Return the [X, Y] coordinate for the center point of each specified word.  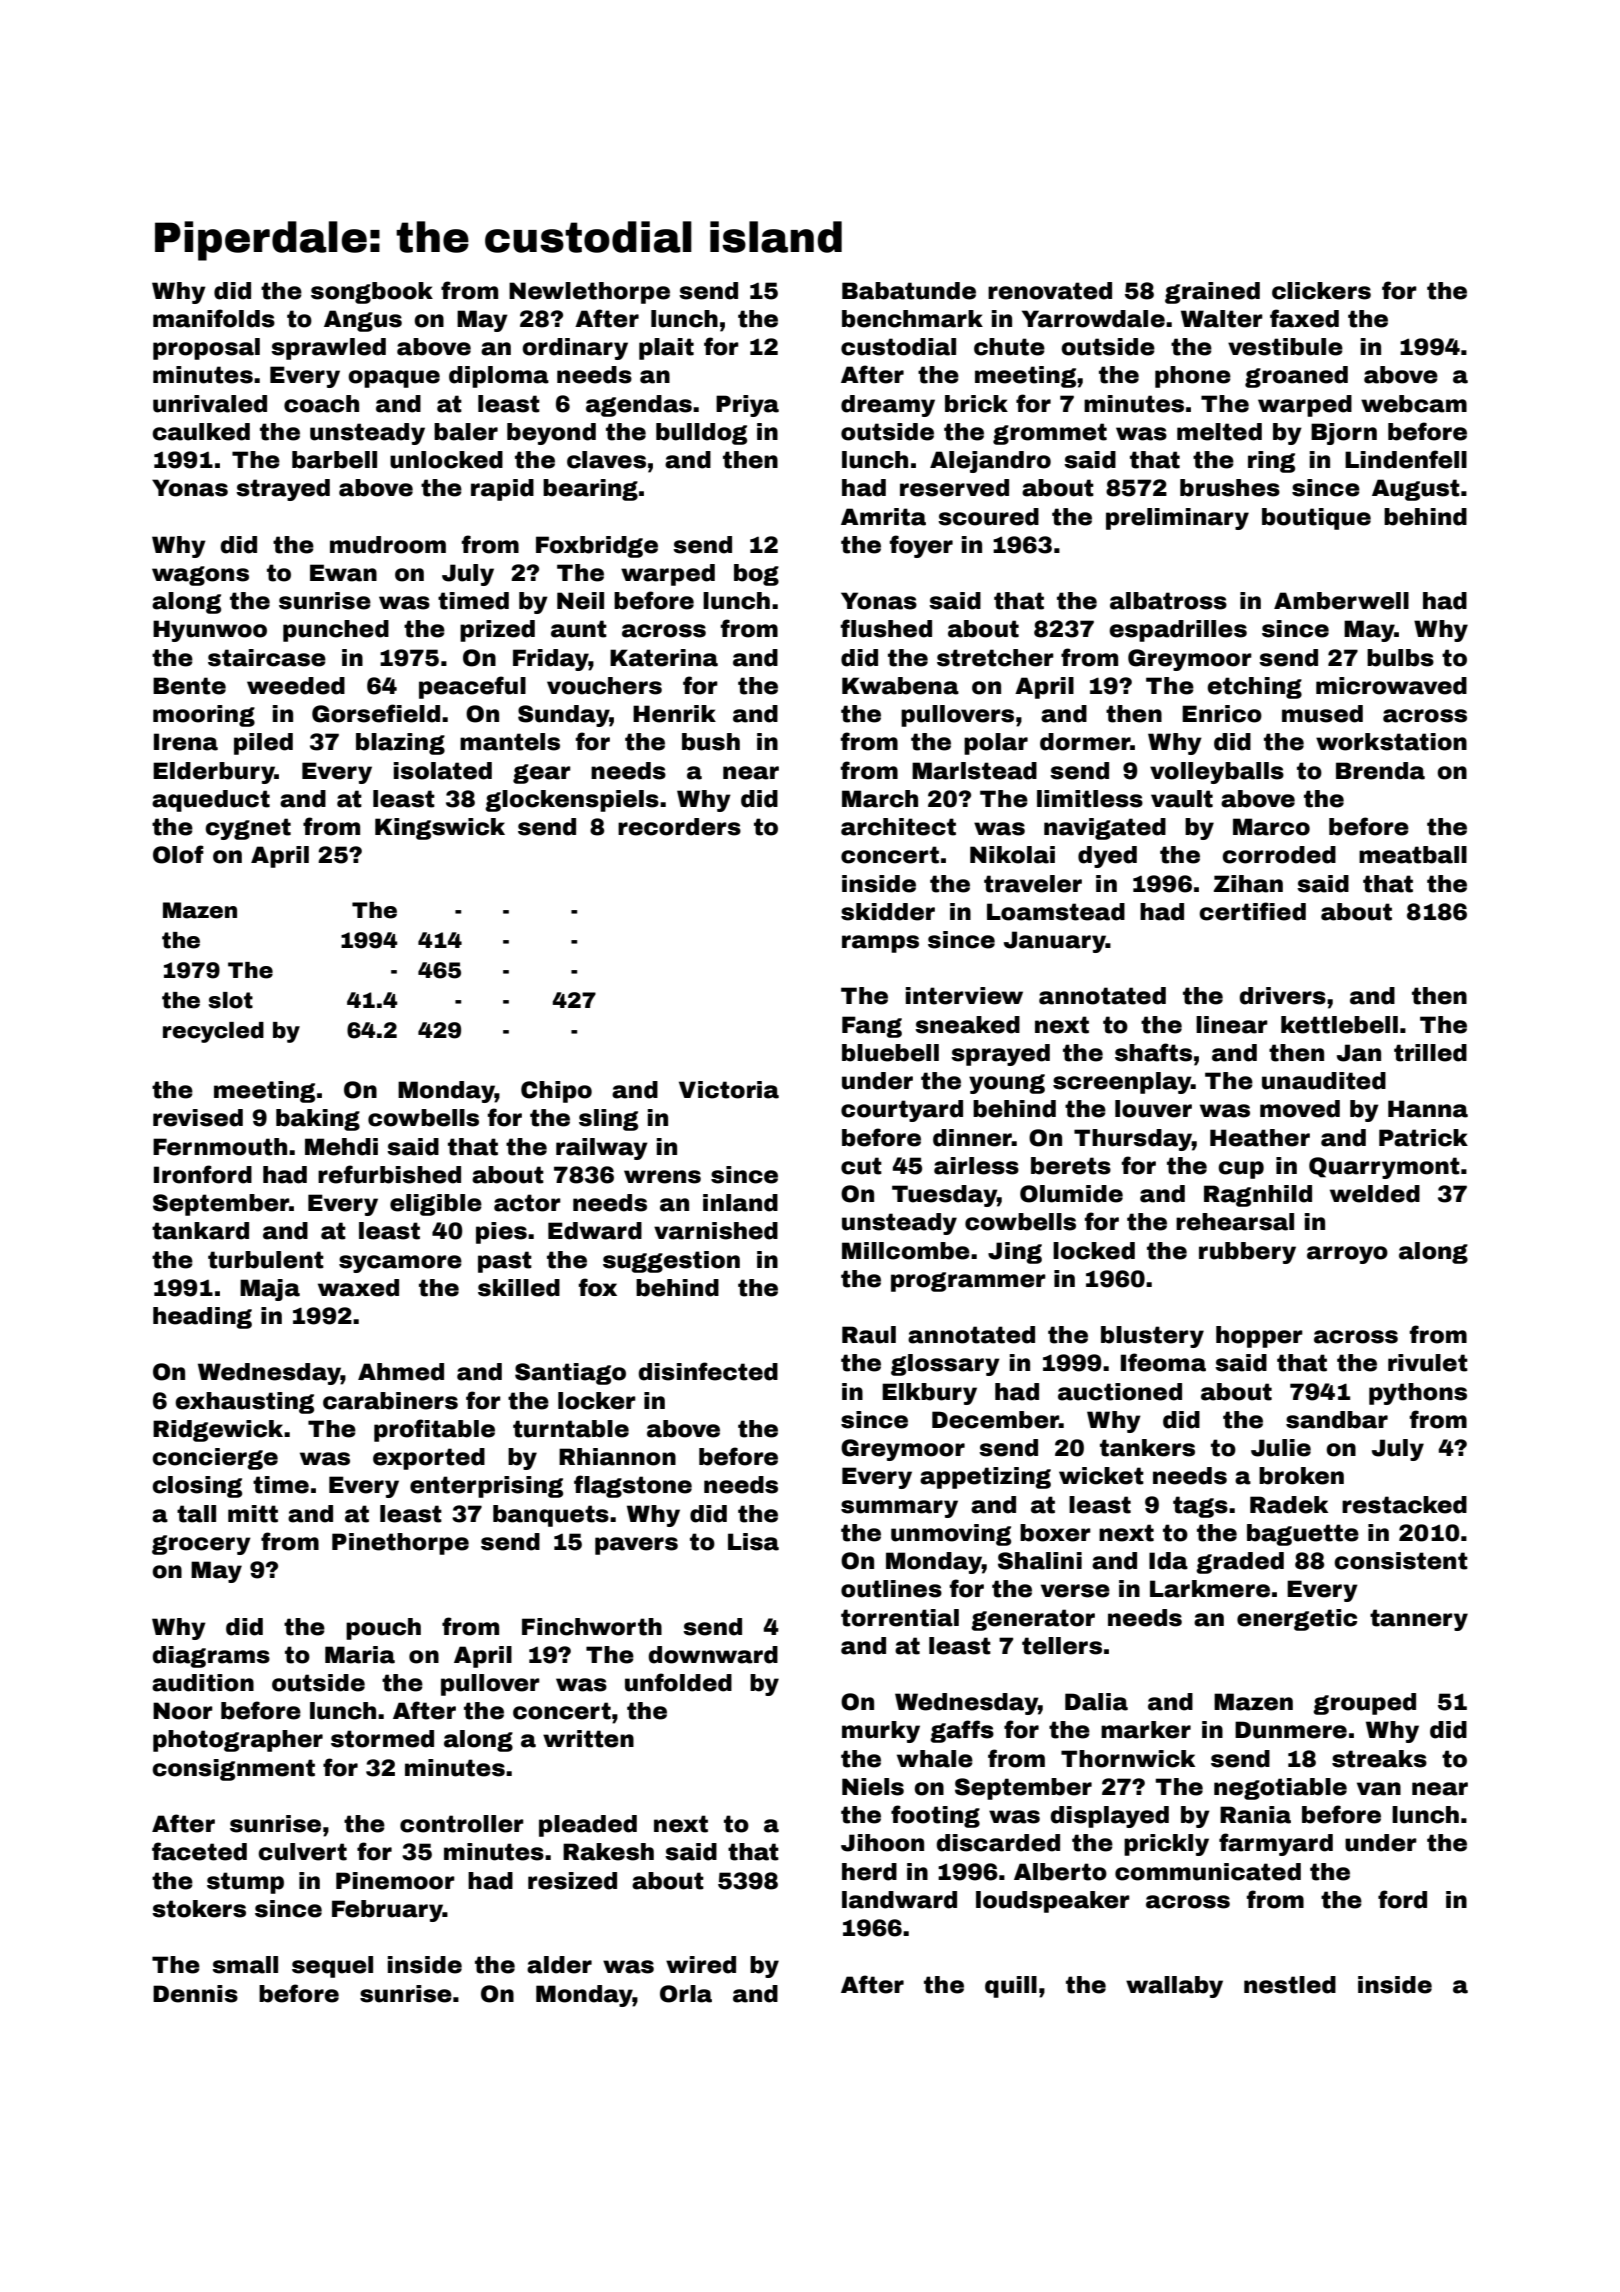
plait [666, 349]
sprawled [328, 349]
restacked [1404, 1505]
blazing [400, 744]
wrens [662, 1177]
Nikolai [1012, 855]
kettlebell [1339, 1025]
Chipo [556, 1092]
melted [1219, 432]
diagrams [211, 1657]
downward [713, 1655]
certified [1252, 911]
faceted [199, 1851]
